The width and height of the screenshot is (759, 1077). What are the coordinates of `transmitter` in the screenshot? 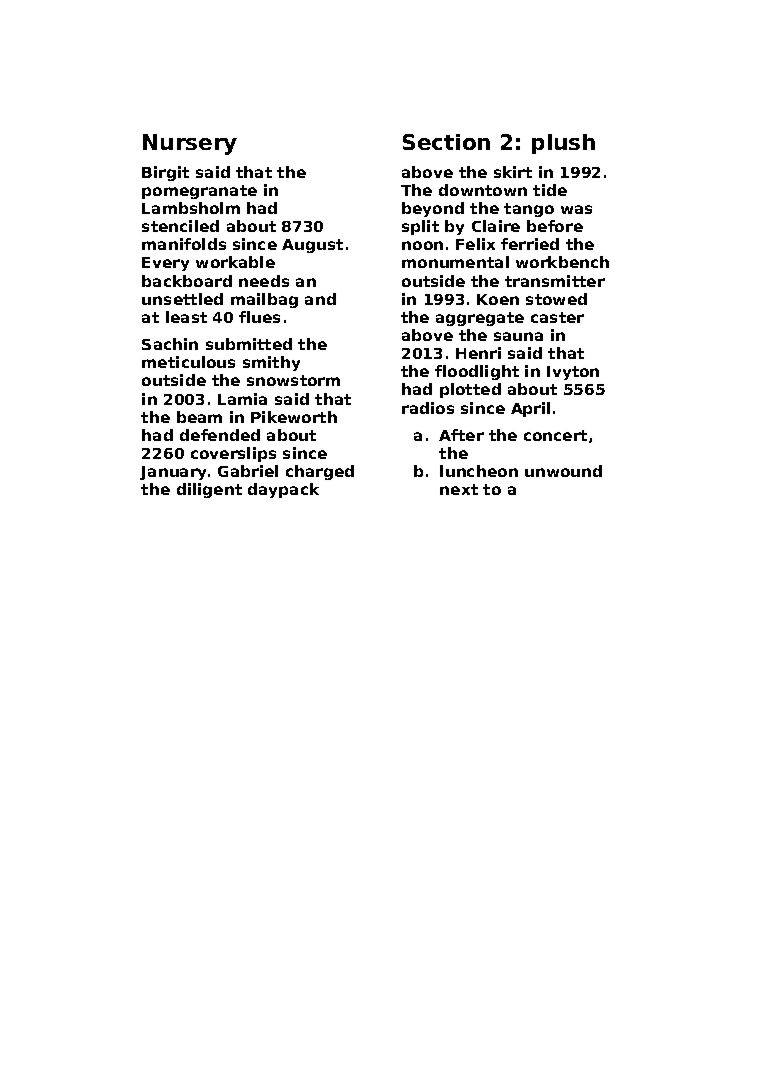 It's located at (555, 281).
